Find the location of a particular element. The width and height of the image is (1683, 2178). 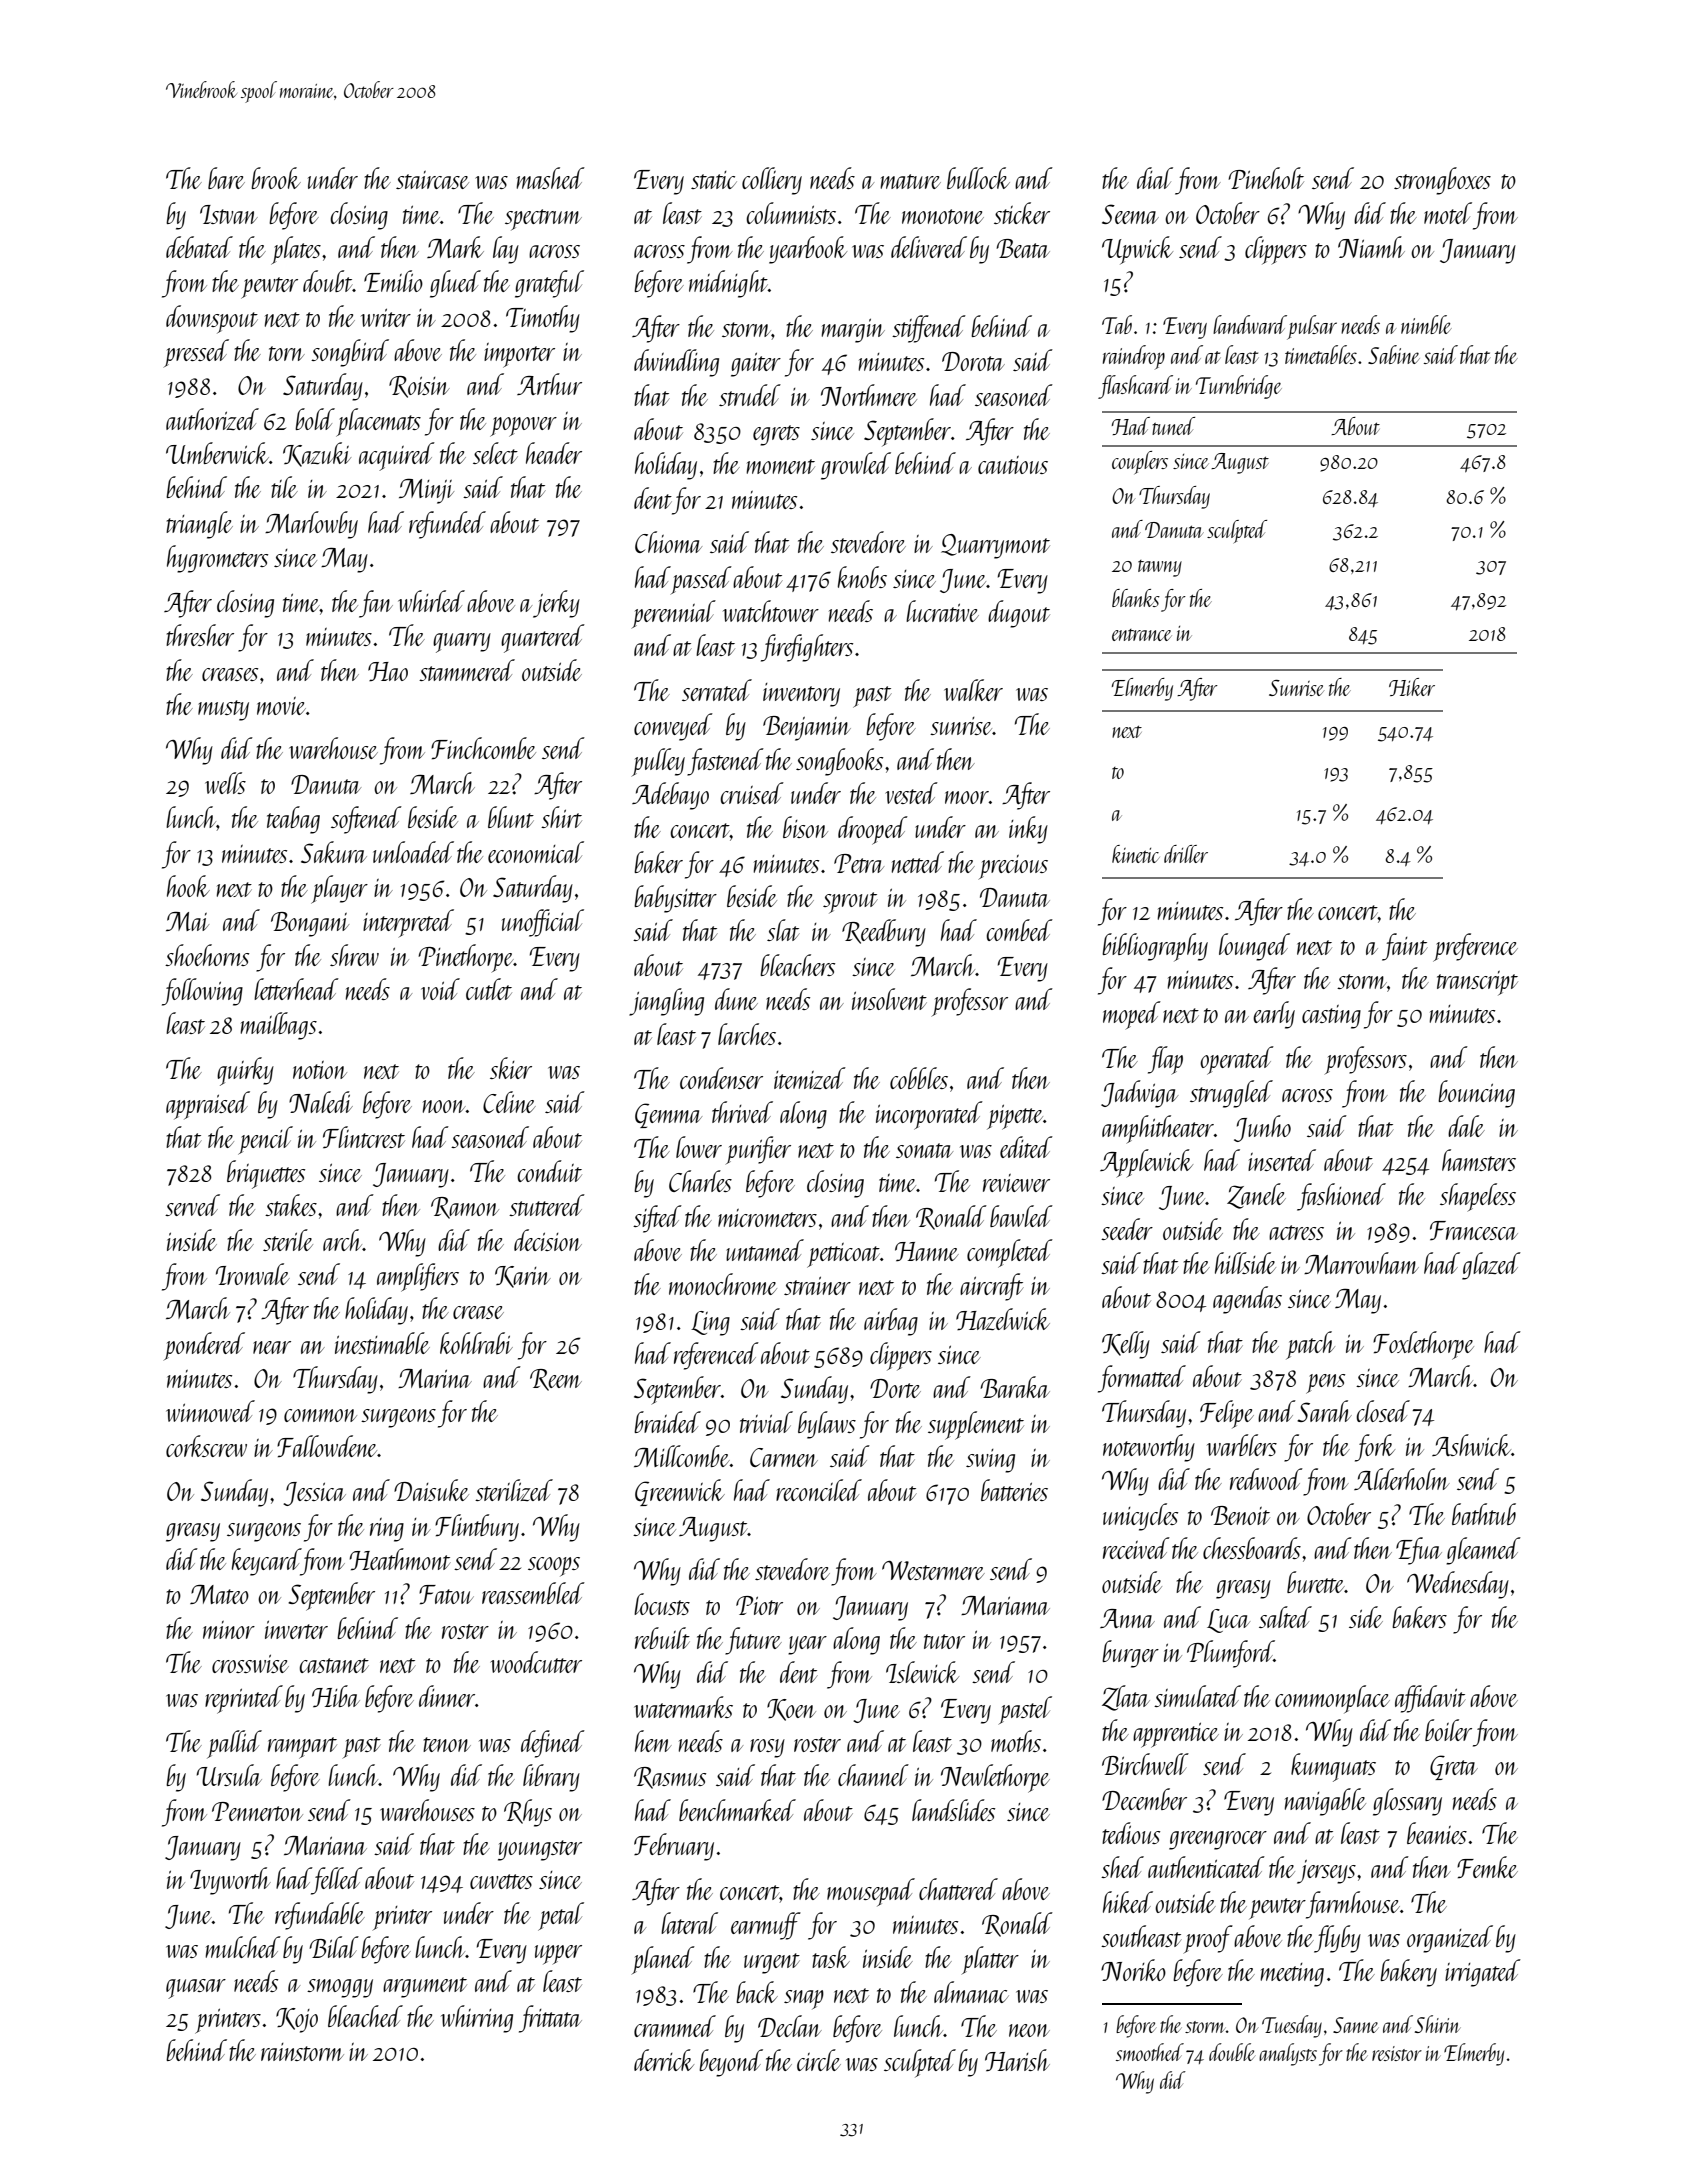

mousepad is located at coordinates (871, 1892).
